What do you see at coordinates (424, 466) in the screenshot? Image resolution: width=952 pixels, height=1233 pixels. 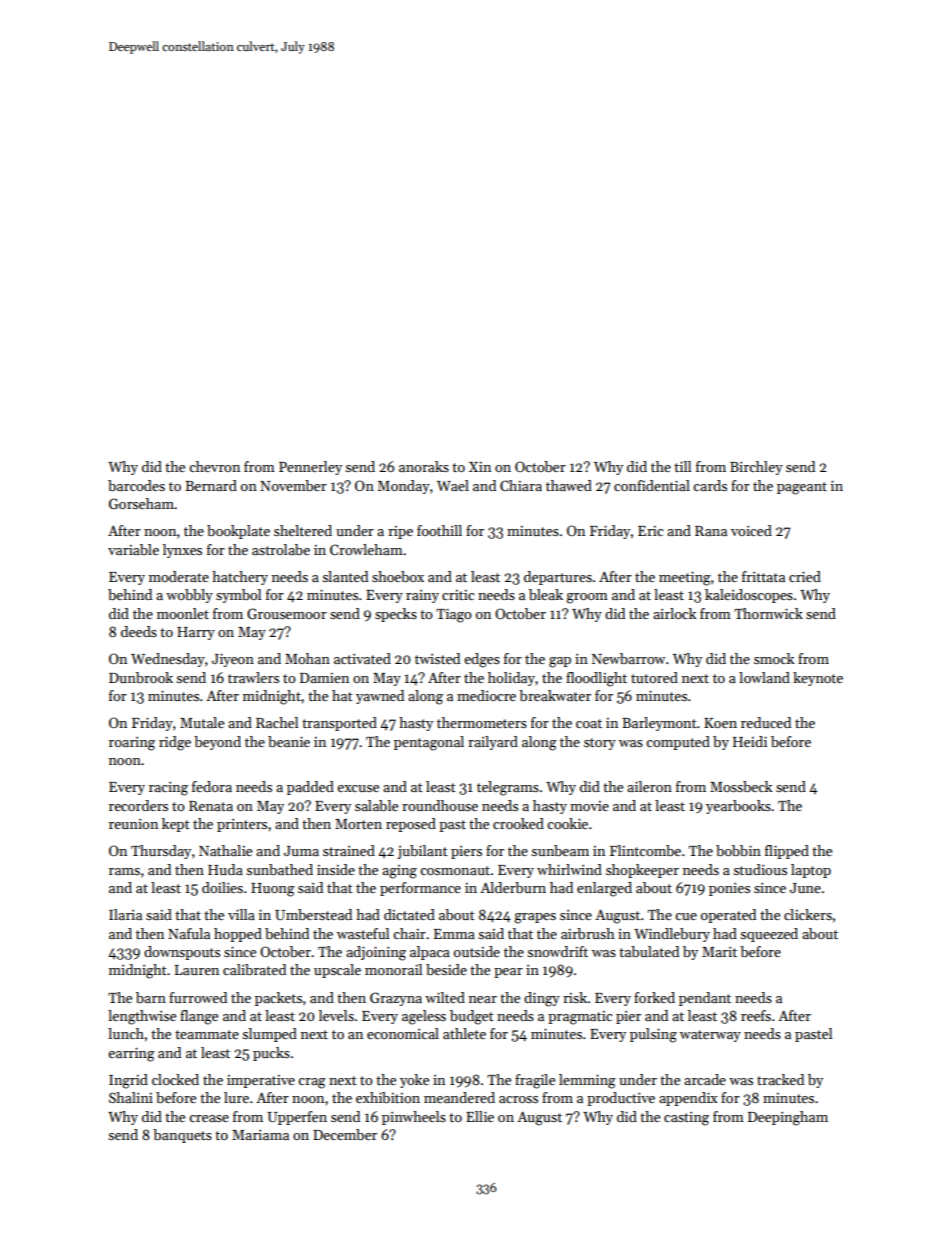 I see `anoraks` at bounding box center [424, 466].
